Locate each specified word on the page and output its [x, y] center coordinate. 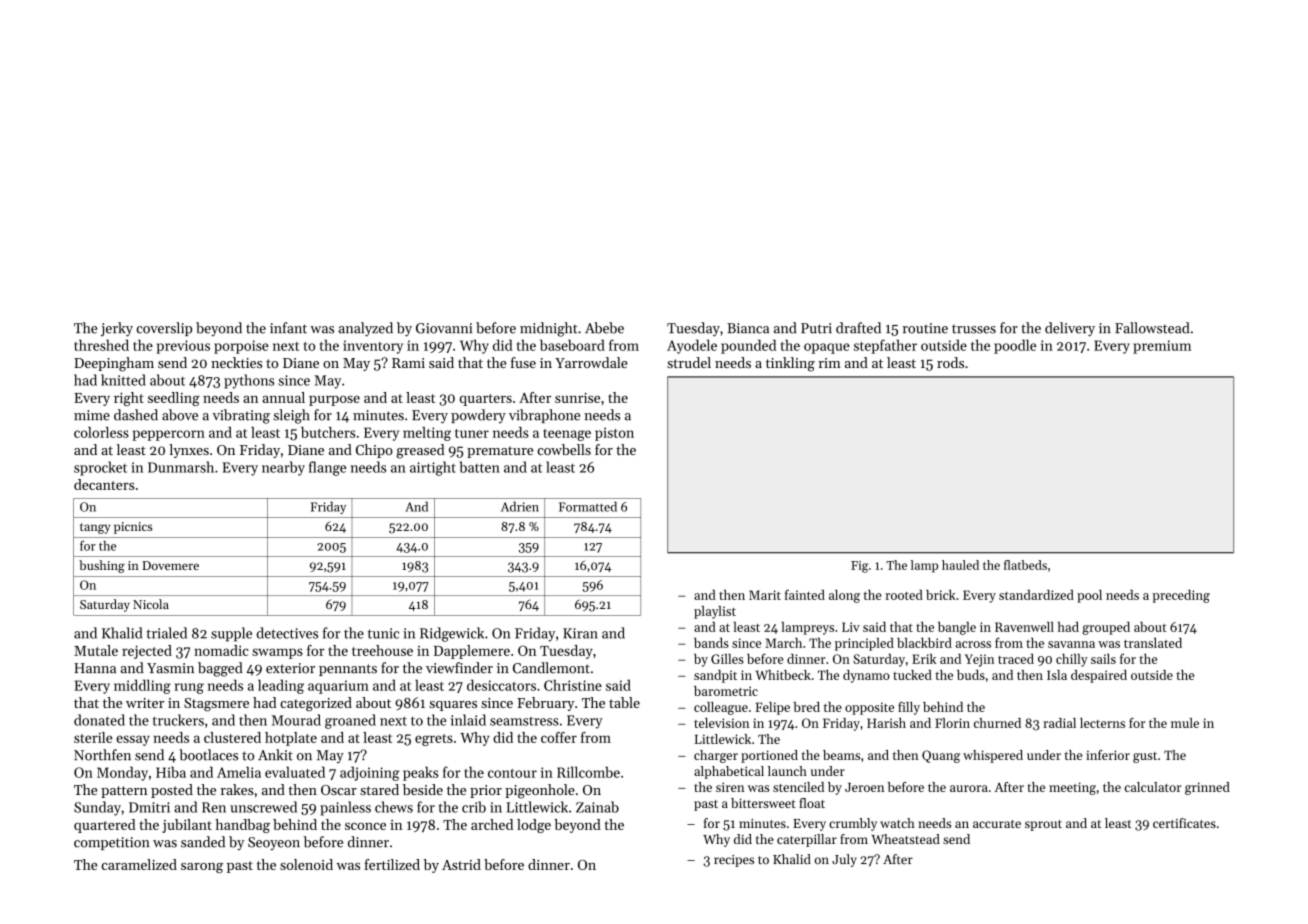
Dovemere [170, 565]
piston [614, 434]
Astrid [461, 864]
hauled [960, 565]
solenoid [306, 864]
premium [1162, 347]
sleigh [291, 416]
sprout [1043, 825]
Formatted [588, 506]
